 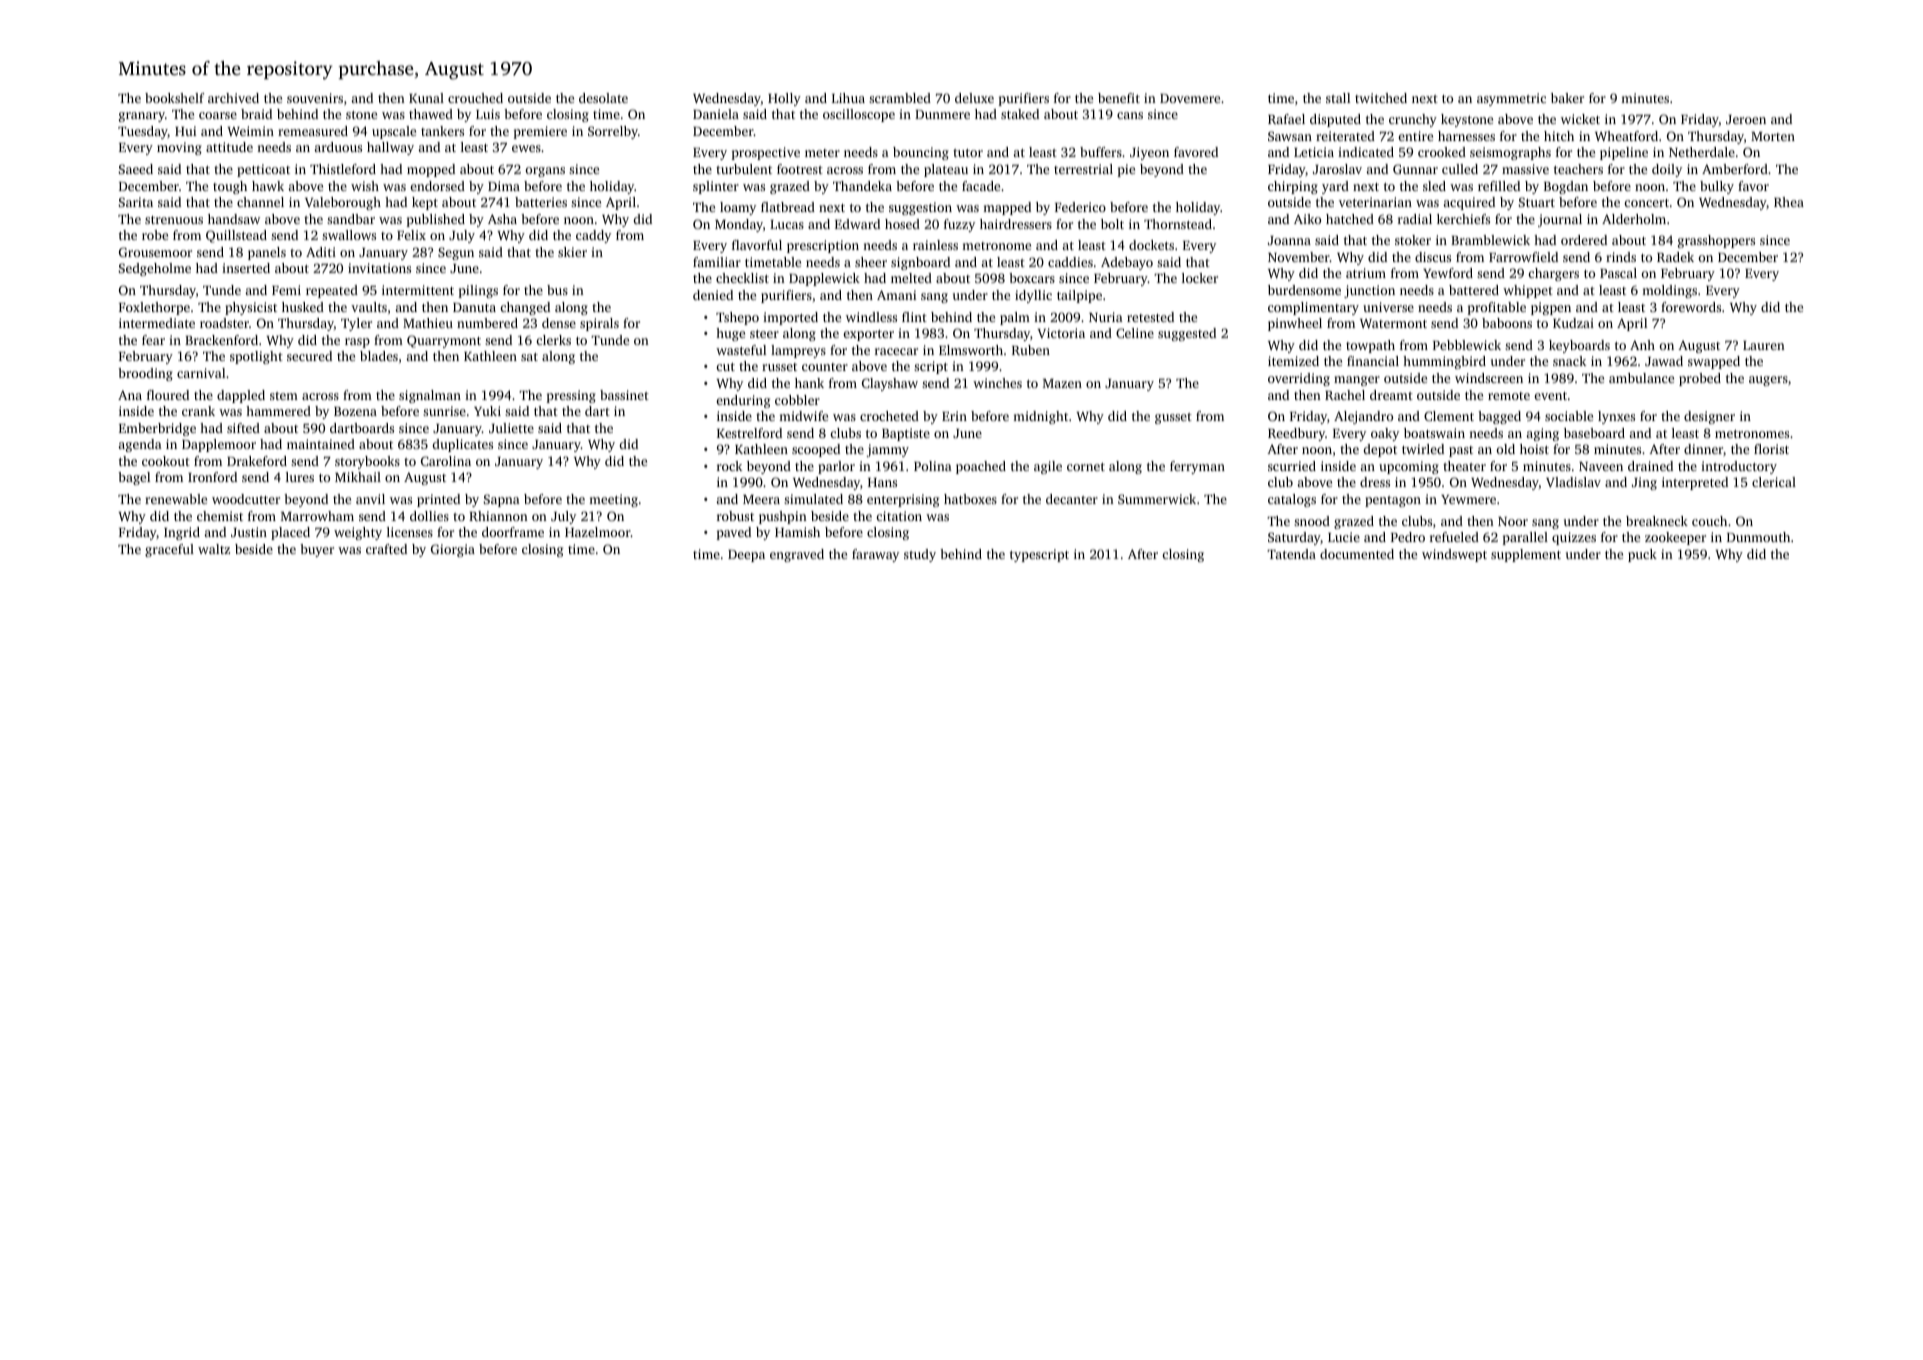 I want to click on anvil, so click(x=370, y=499).
